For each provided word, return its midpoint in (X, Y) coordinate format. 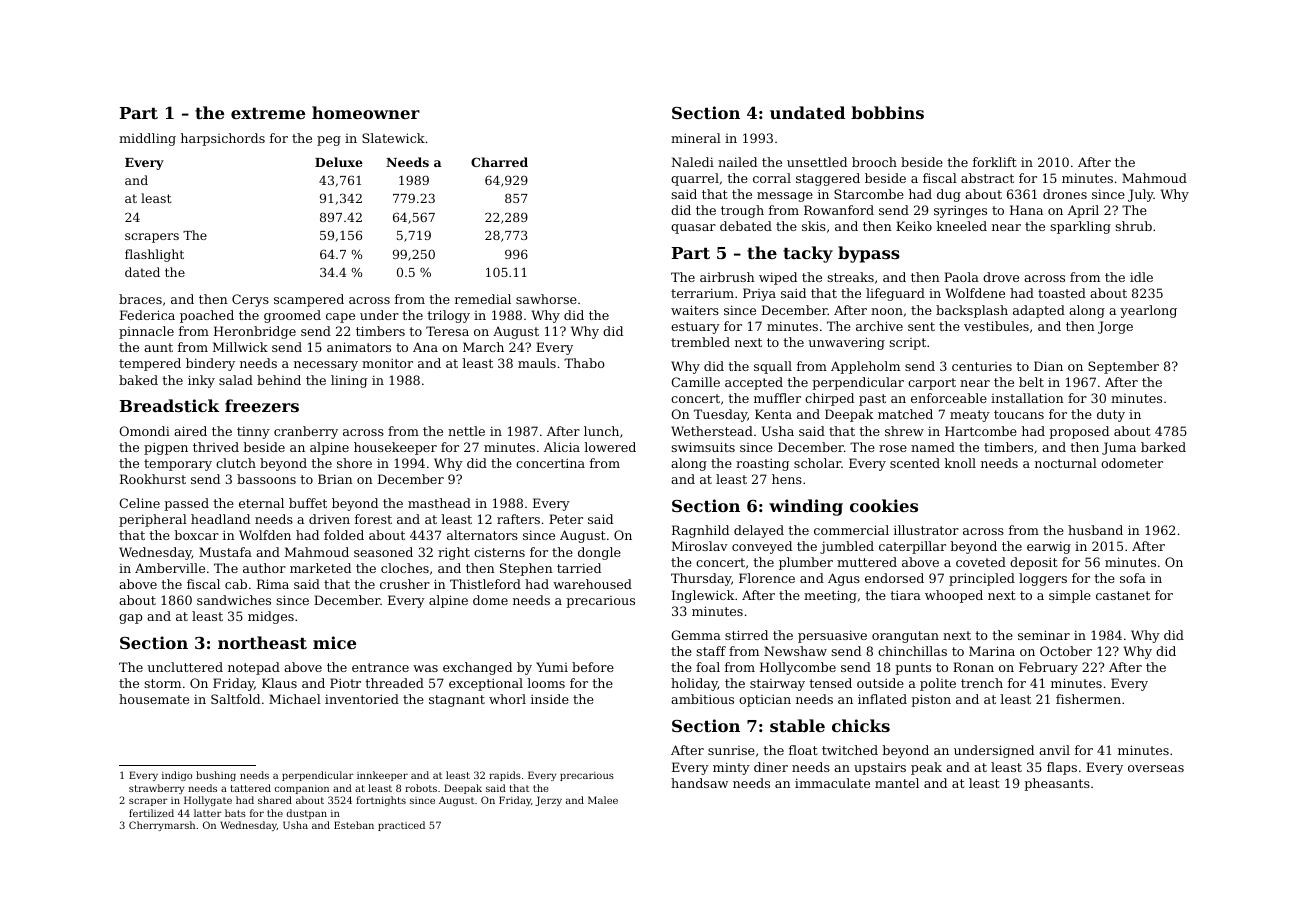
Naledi (693, 162)
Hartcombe (981, 431)
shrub (1133, 226)
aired (190, 431)
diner (771, 767)
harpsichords (223, 139)
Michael (295, 699)
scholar (817, 463)
